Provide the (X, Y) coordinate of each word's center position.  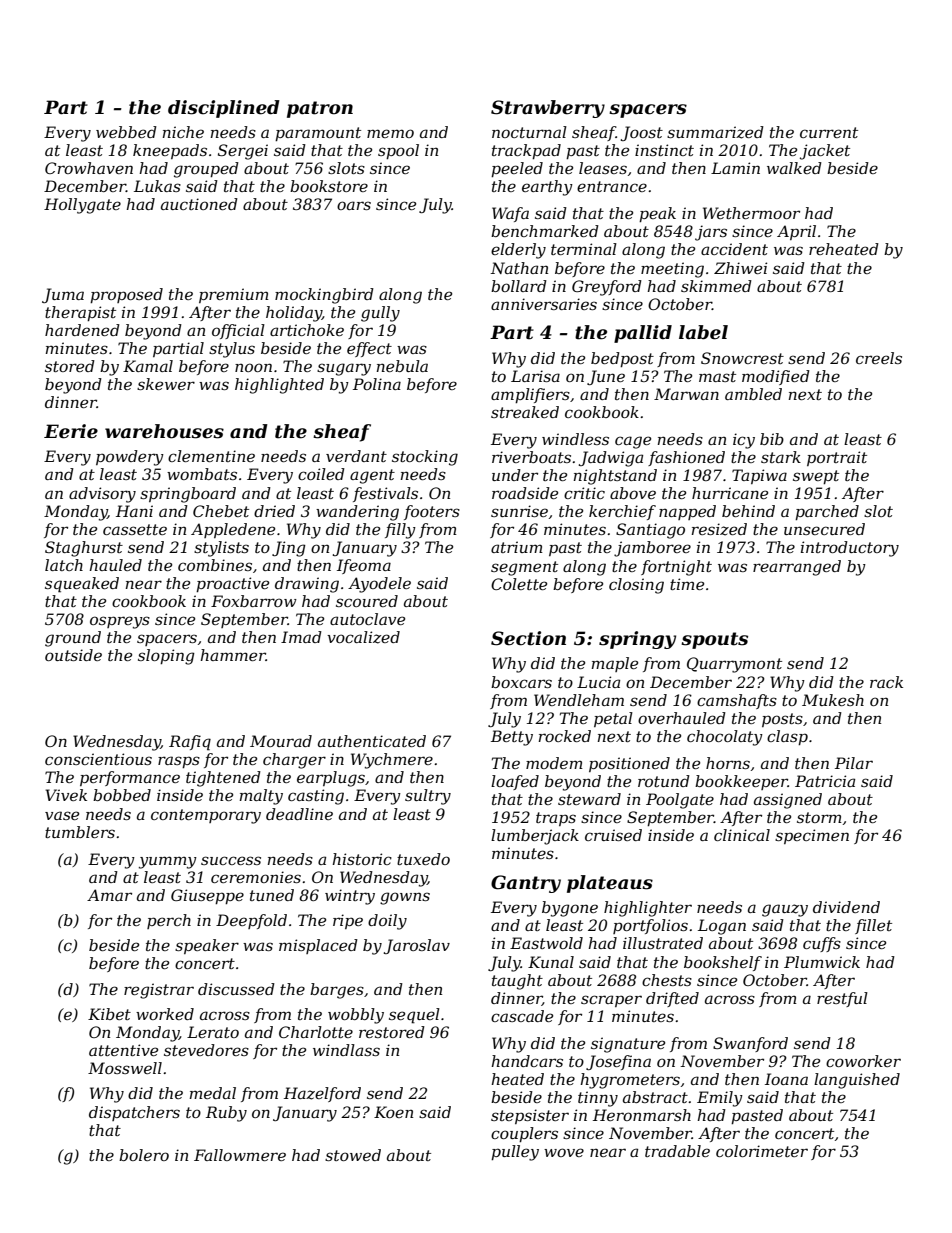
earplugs (331, 779)
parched (827, 512)
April (796, 232)
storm (819, 817)
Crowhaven (89, 168)
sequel (414, 1016)
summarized (715, 132)
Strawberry (548, 109)
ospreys (120, 622)
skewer (166, 384)
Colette (519, 584)
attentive (123, 1050)
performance (130, 778)
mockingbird (324, 296)
